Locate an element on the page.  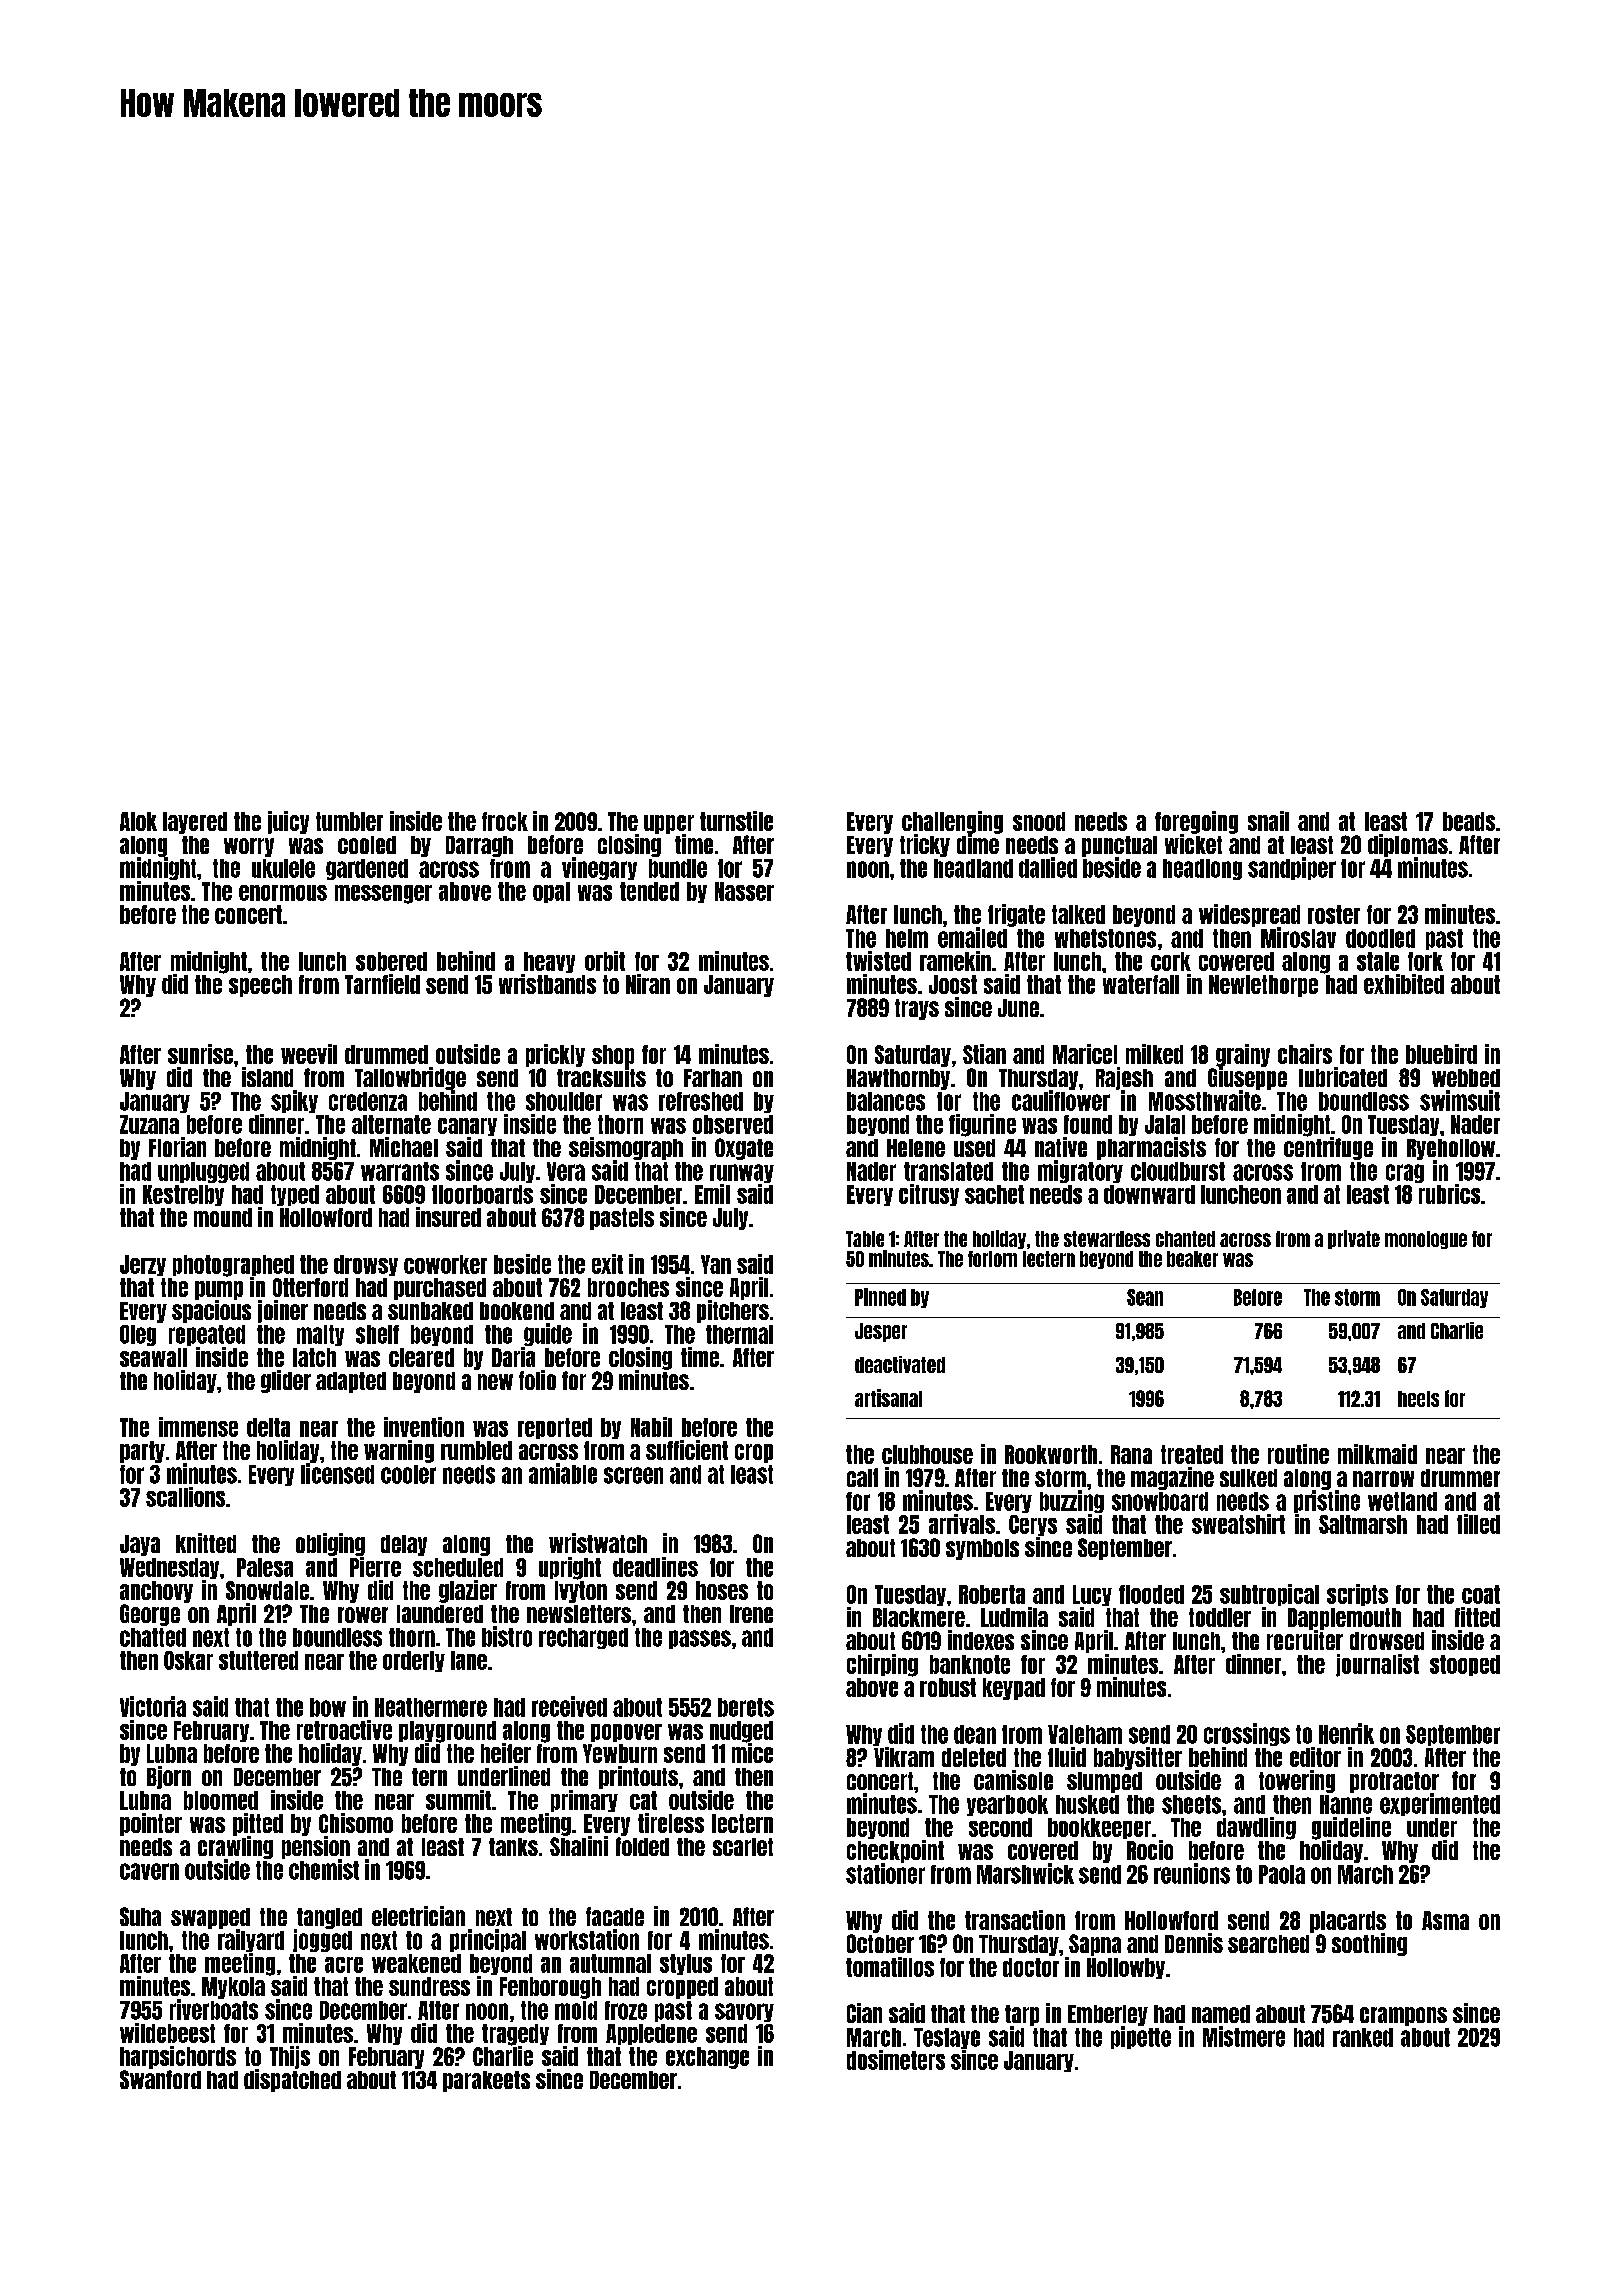
Ryehollow is located at coordinates (1451, 1149).
